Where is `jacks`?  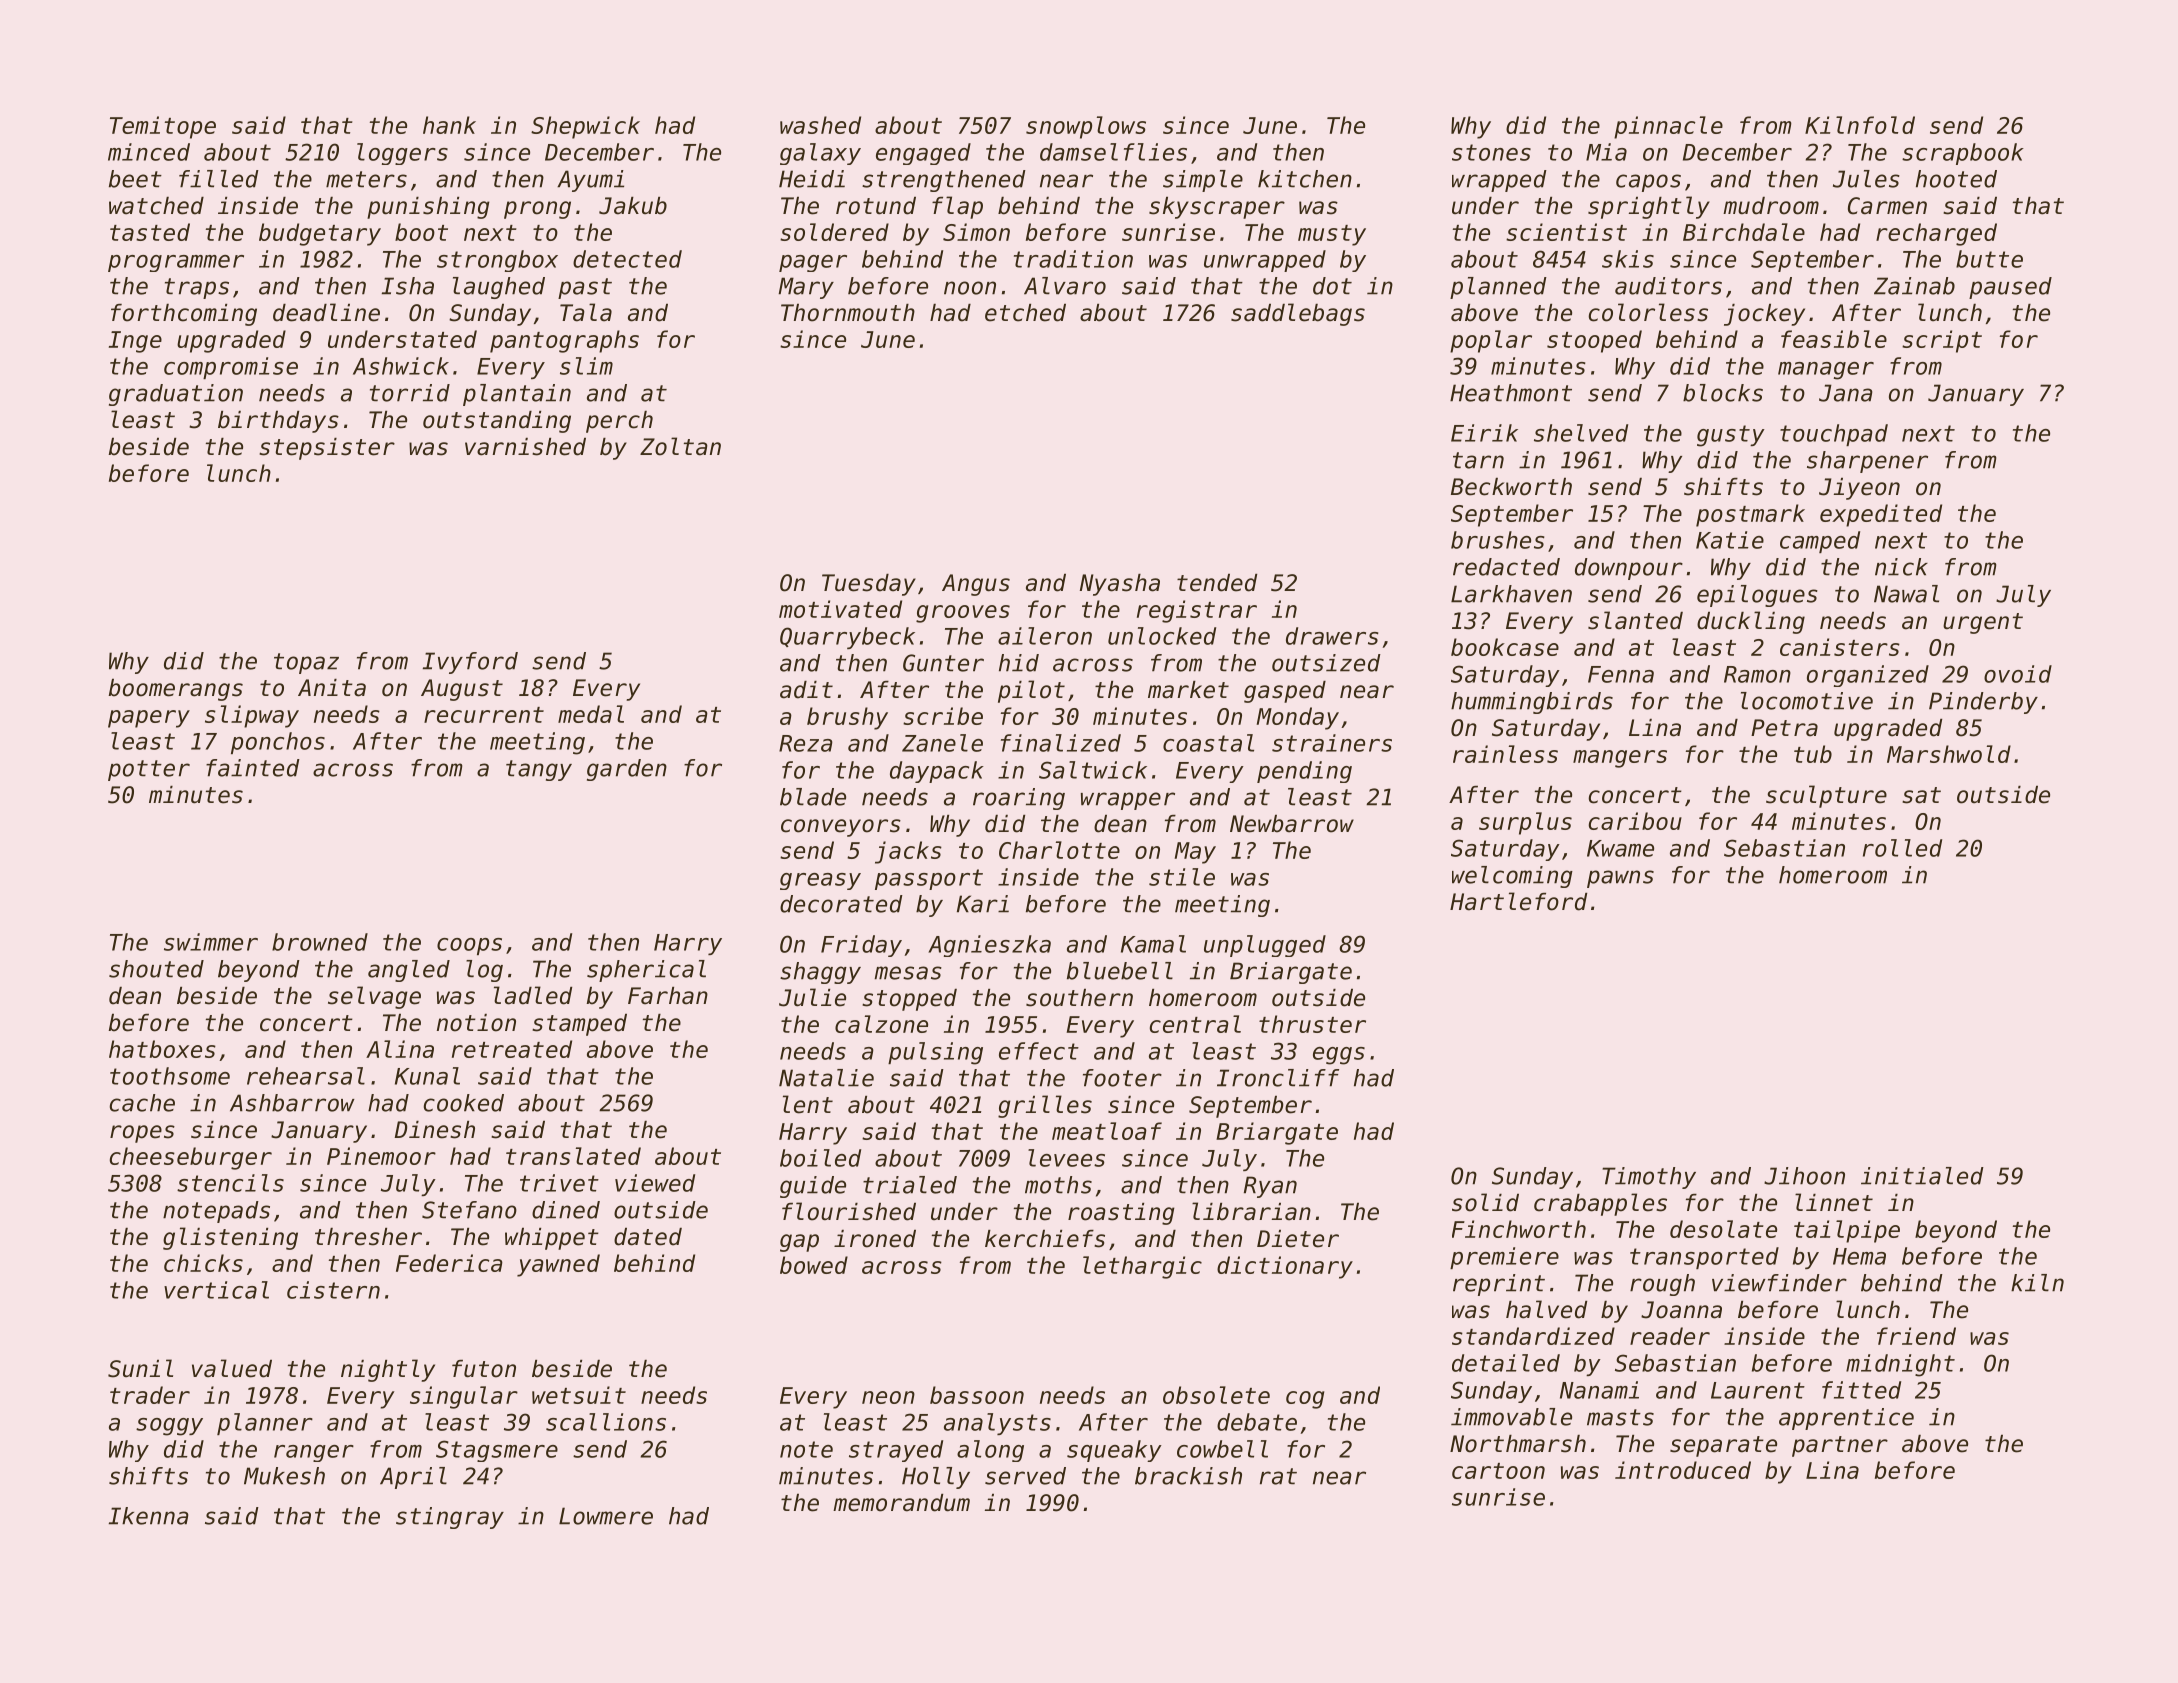
jacks is located at coordinates (908, 852).
